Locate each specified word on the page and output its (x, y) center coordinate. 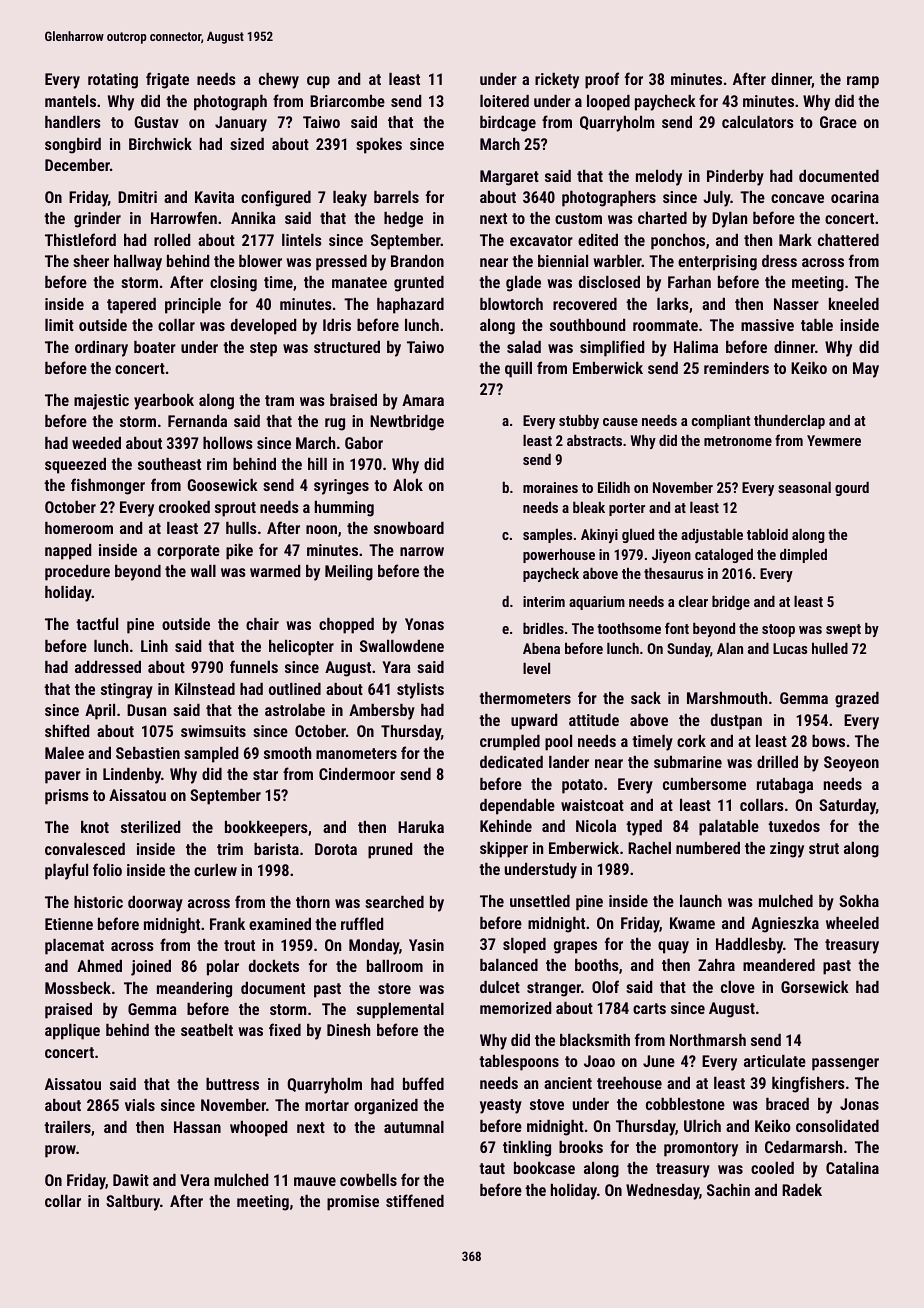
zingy (787, 850)
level (536, 668)
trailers (67, 1127)
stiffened (415, 1200)
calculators (758, 122)
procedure (77, 573)
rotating (113, 81)
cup (318, 82)
